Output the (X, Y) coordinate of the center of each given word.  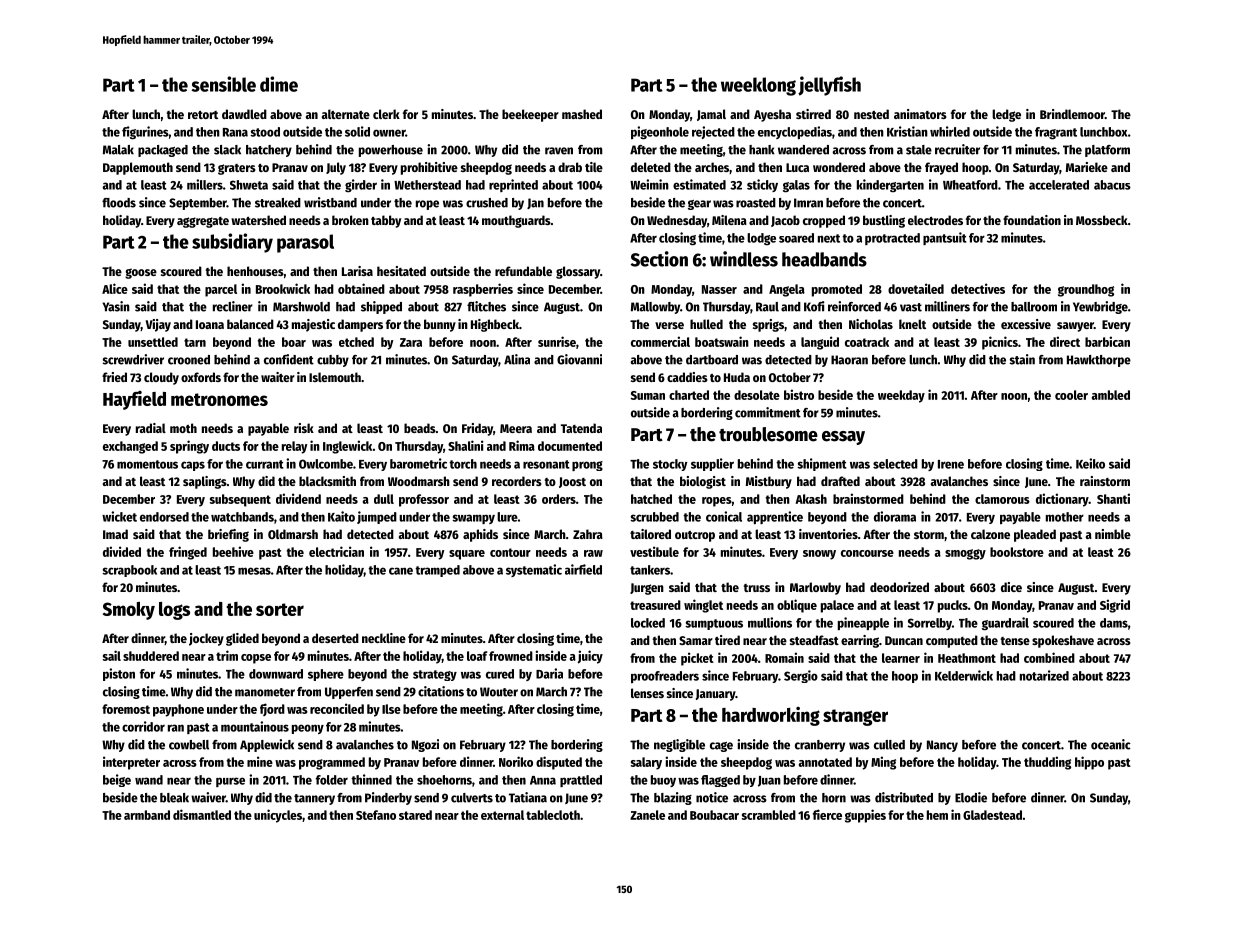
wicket (119, 516)
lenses (647, 693)
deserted (335, 638)
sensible (223, 84)
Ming (883, 763)
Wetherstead (427, 185)
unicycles (278, 816)
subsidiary (232, 243)
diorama (895, 516)
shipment (822, 464)
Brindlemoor (1072, 114)
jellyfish (829, 86)
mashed (582, 114)
